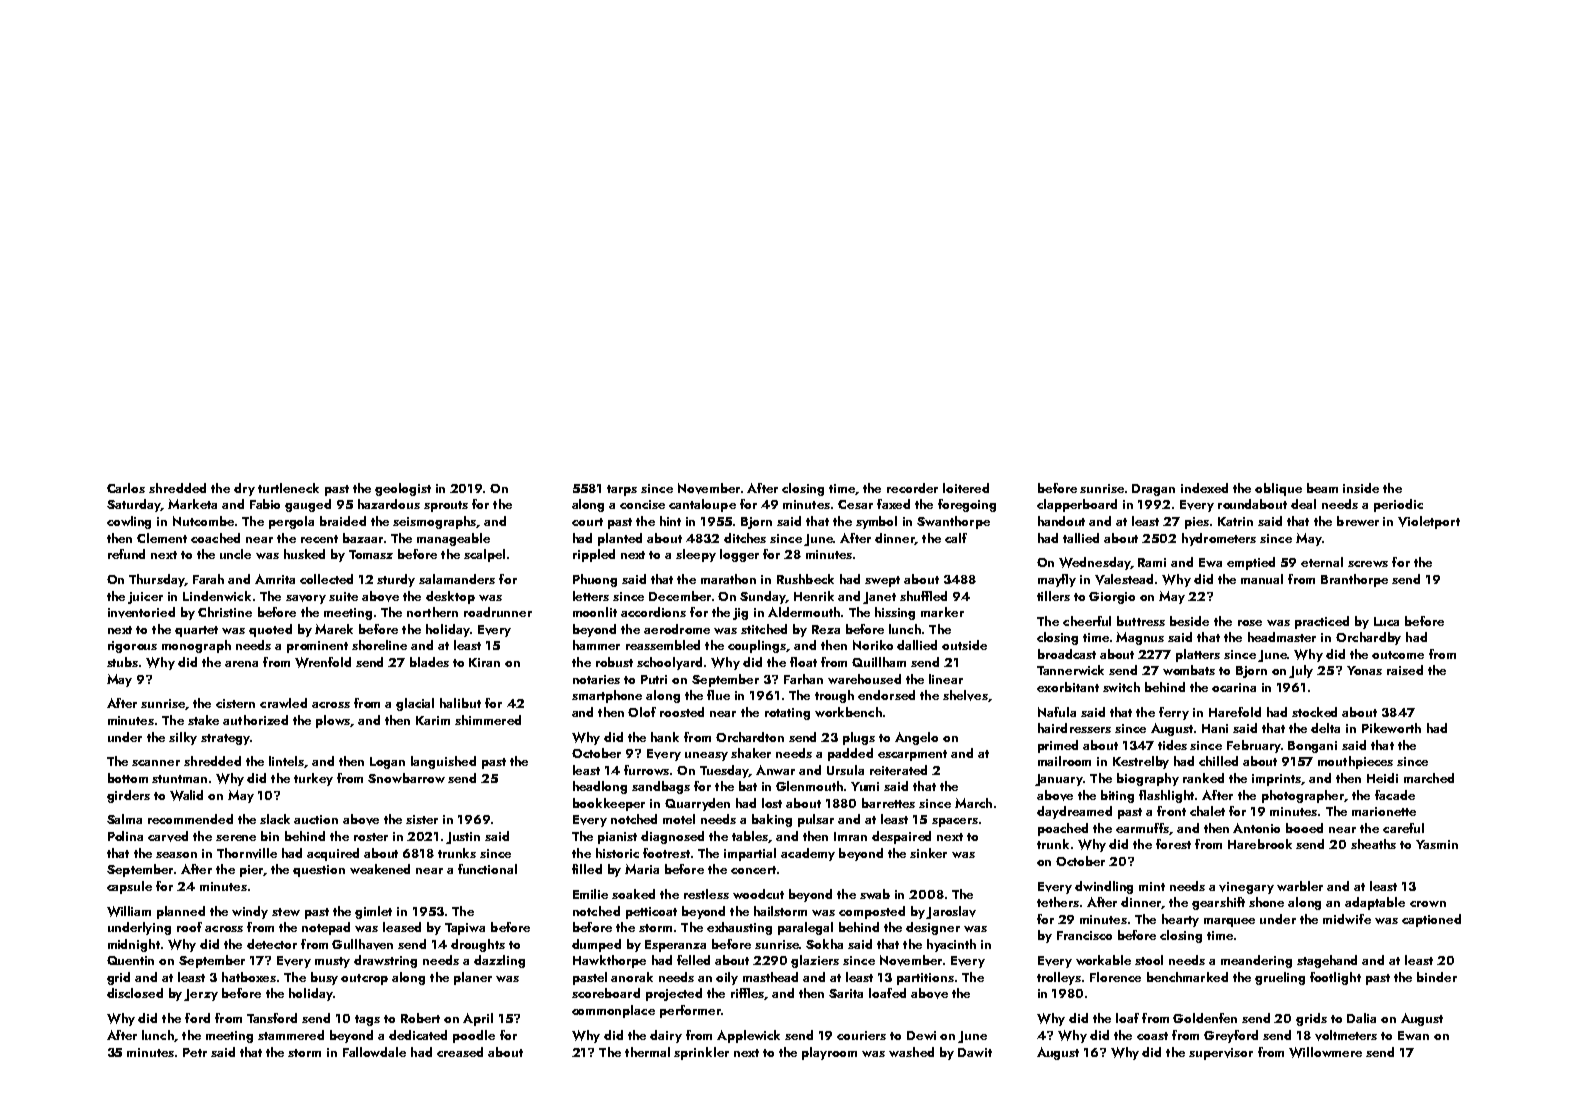 Image resolution: width=1570 pixels, height=1110 pixels. I want to click on playroom, so click(829, 1053).
